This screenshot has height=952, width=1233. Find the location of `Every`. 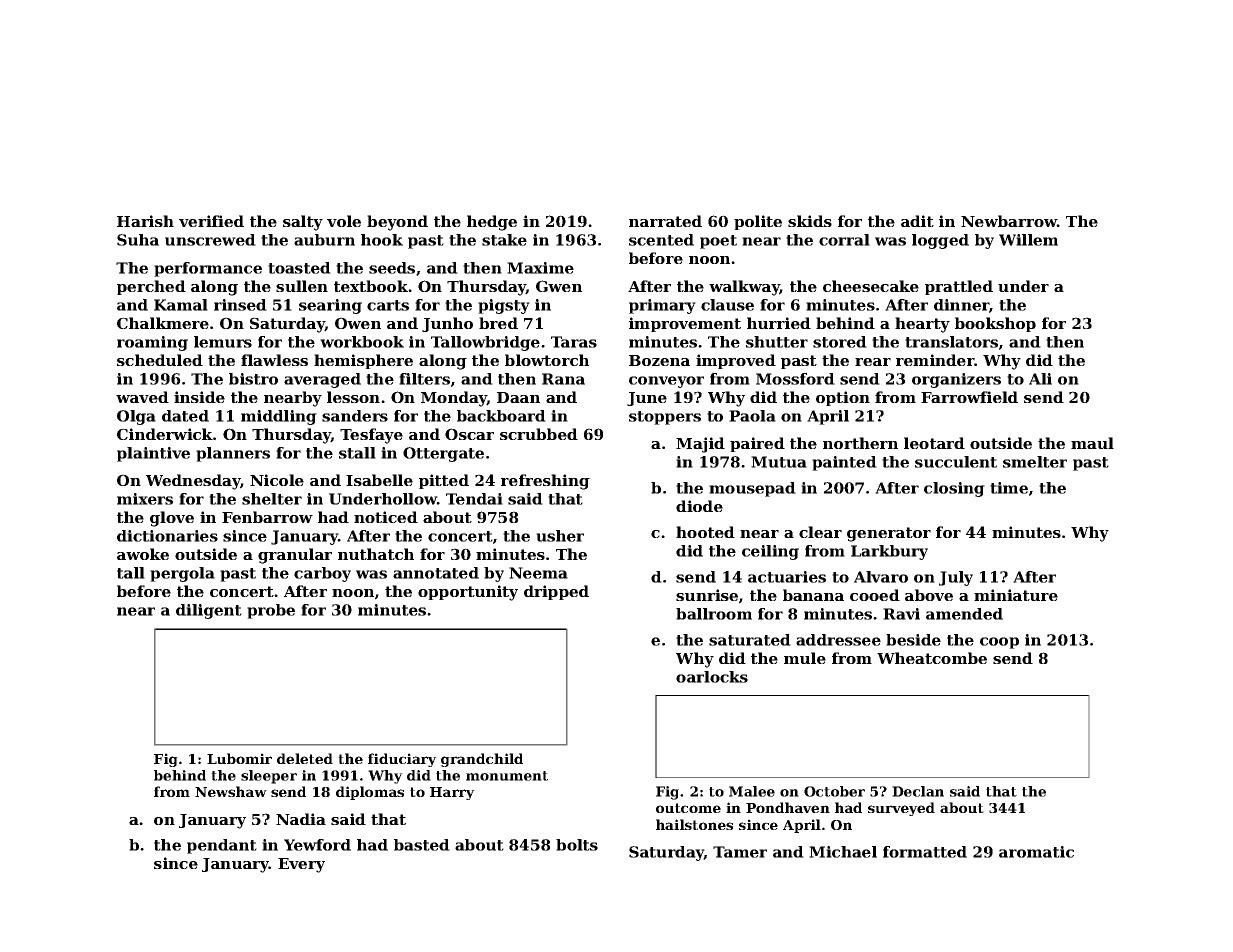

Every is located at coordinates (301, 865).
